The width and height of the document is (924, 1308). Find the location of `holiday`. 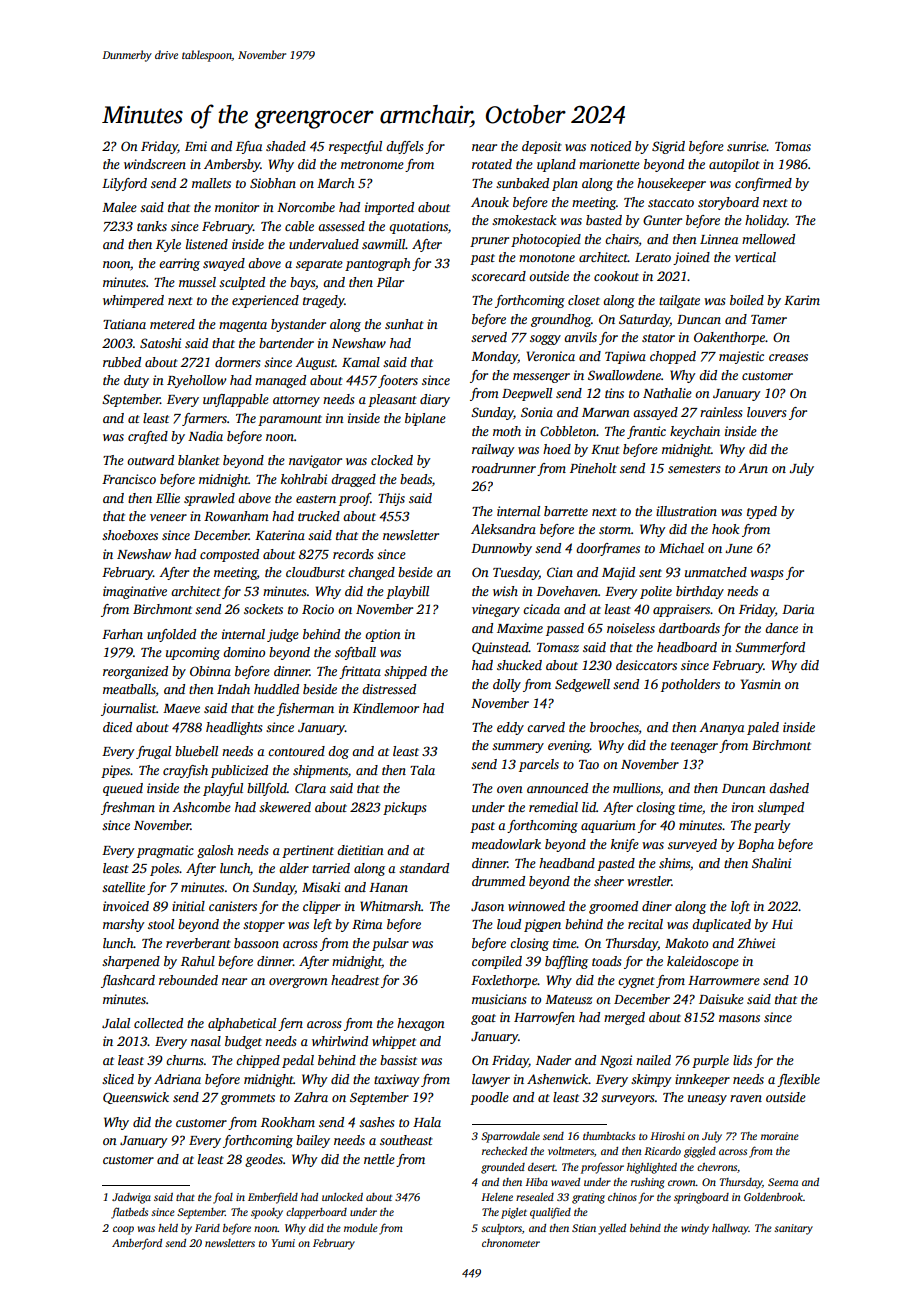

holiday is located at coordinates (766, 221).
